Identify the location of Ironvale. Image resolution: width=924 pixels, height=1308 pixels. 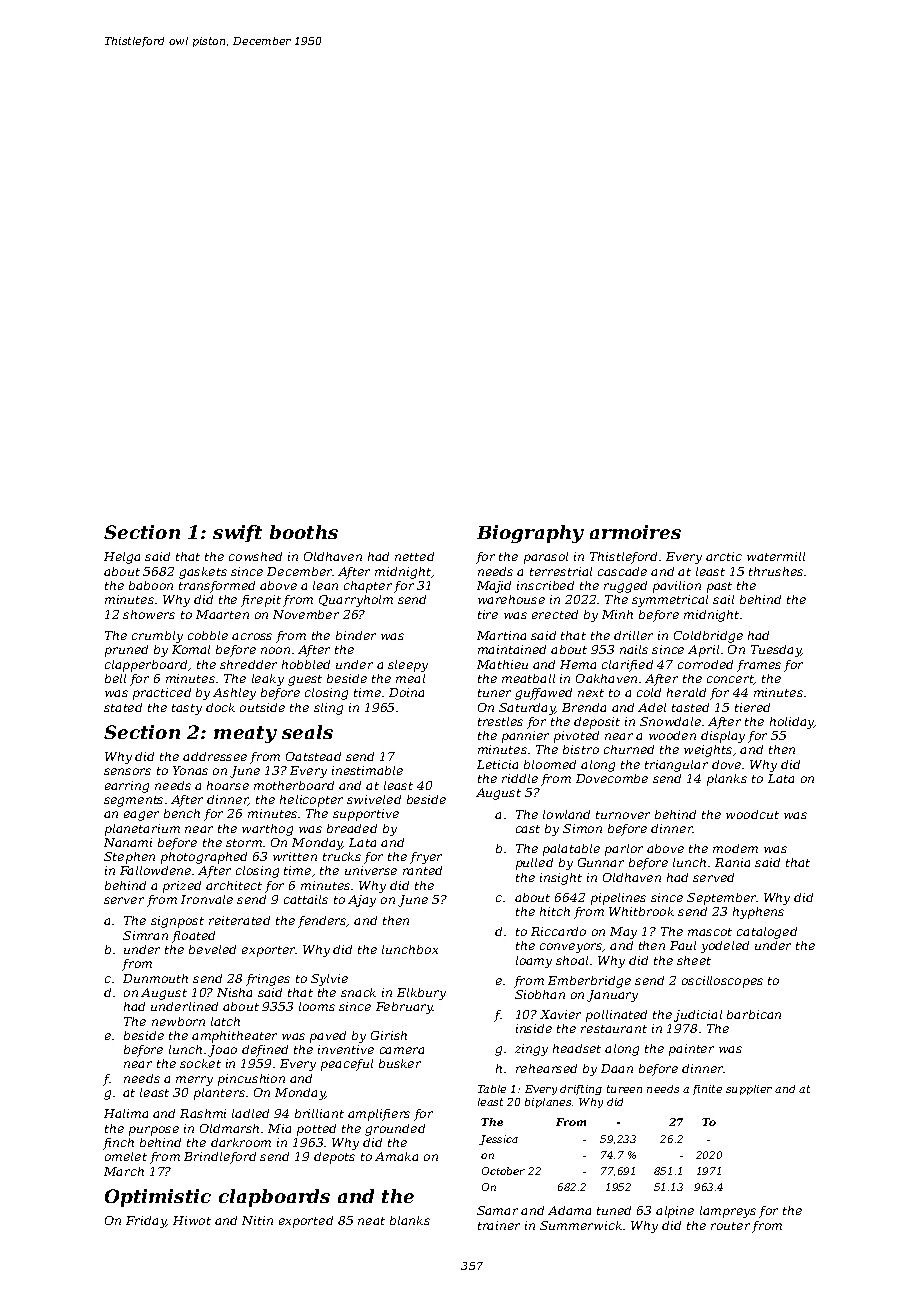
(207, 899).
